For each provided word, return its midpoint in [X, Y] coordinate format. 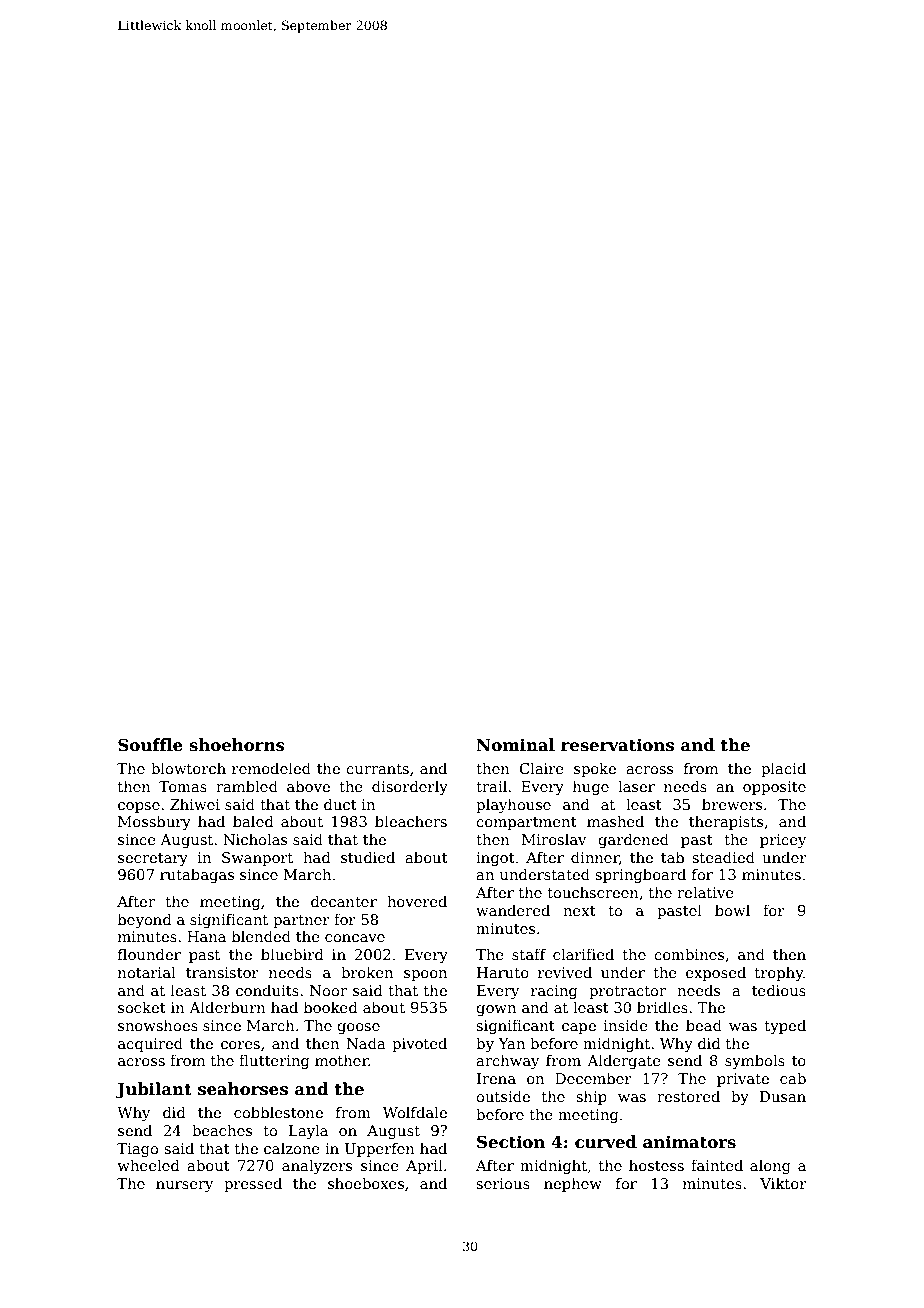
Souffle [150, 745]
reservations [617, 745]
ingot [495, 859]
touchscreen [593, 892]
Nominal [515, 745]
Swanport [257, 859]
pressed [253, 1184]
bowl [732, 910]
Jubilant [154, 1090]
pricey [783, 841]
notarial [146, 972]
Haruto [503, 972]
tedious [779, 990]
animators [689, 1142]
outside [503, 1096]
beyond [145, 920]
